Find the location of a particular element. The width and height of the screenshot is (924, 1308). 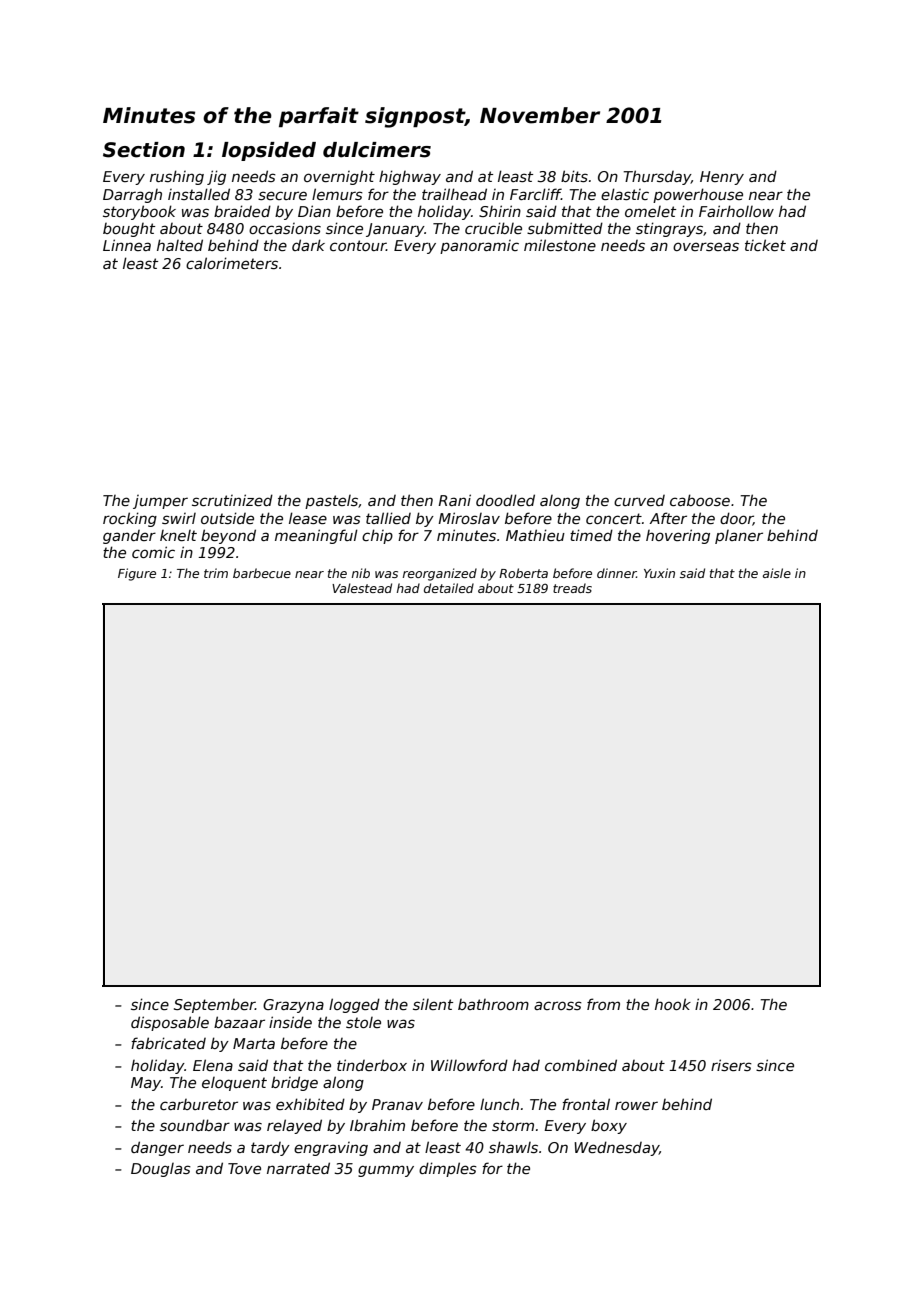

lopsided is located at coordinates (269, 151).
